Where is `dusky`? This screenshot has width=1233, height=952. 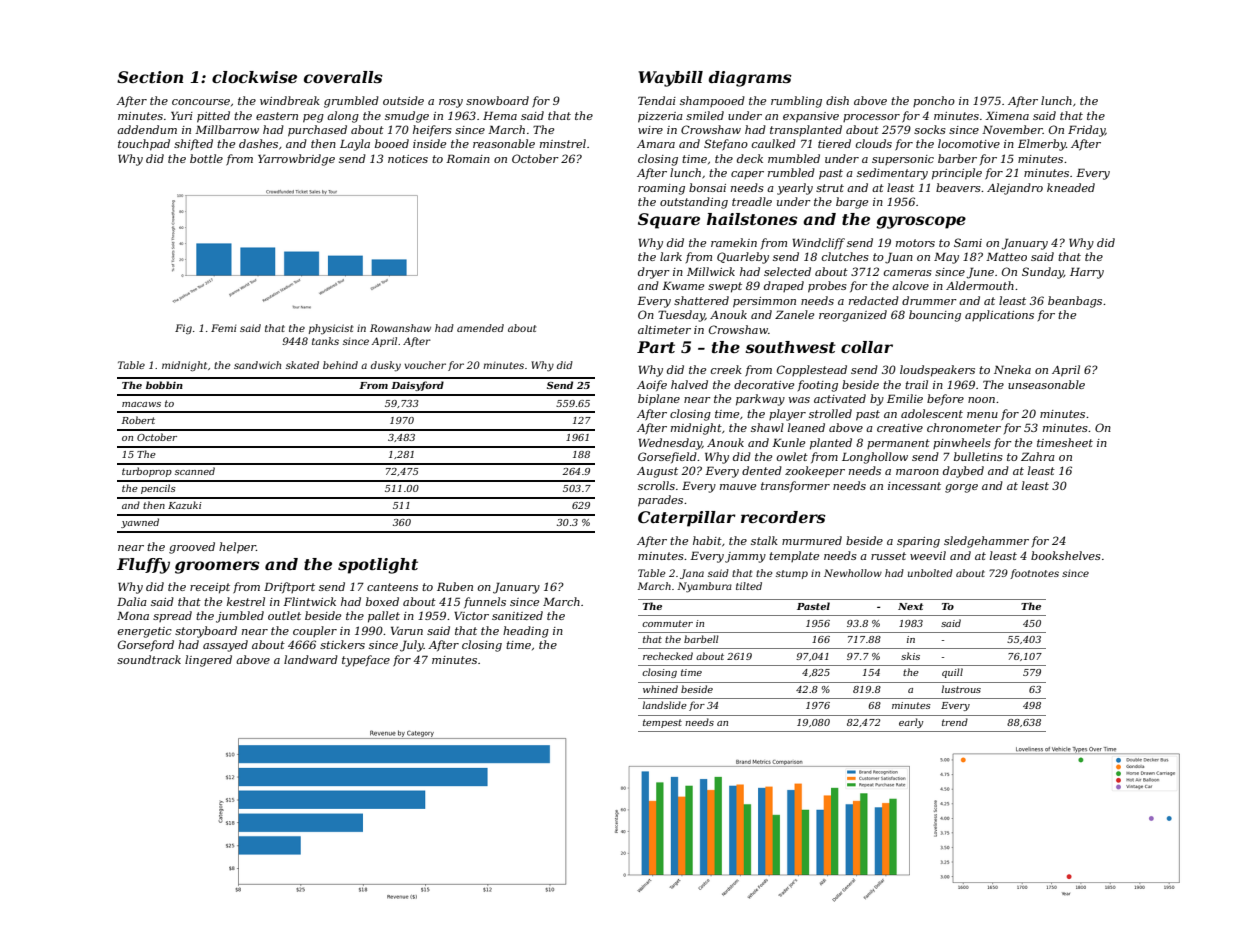
dusky is located at coordinates (386, 366).
